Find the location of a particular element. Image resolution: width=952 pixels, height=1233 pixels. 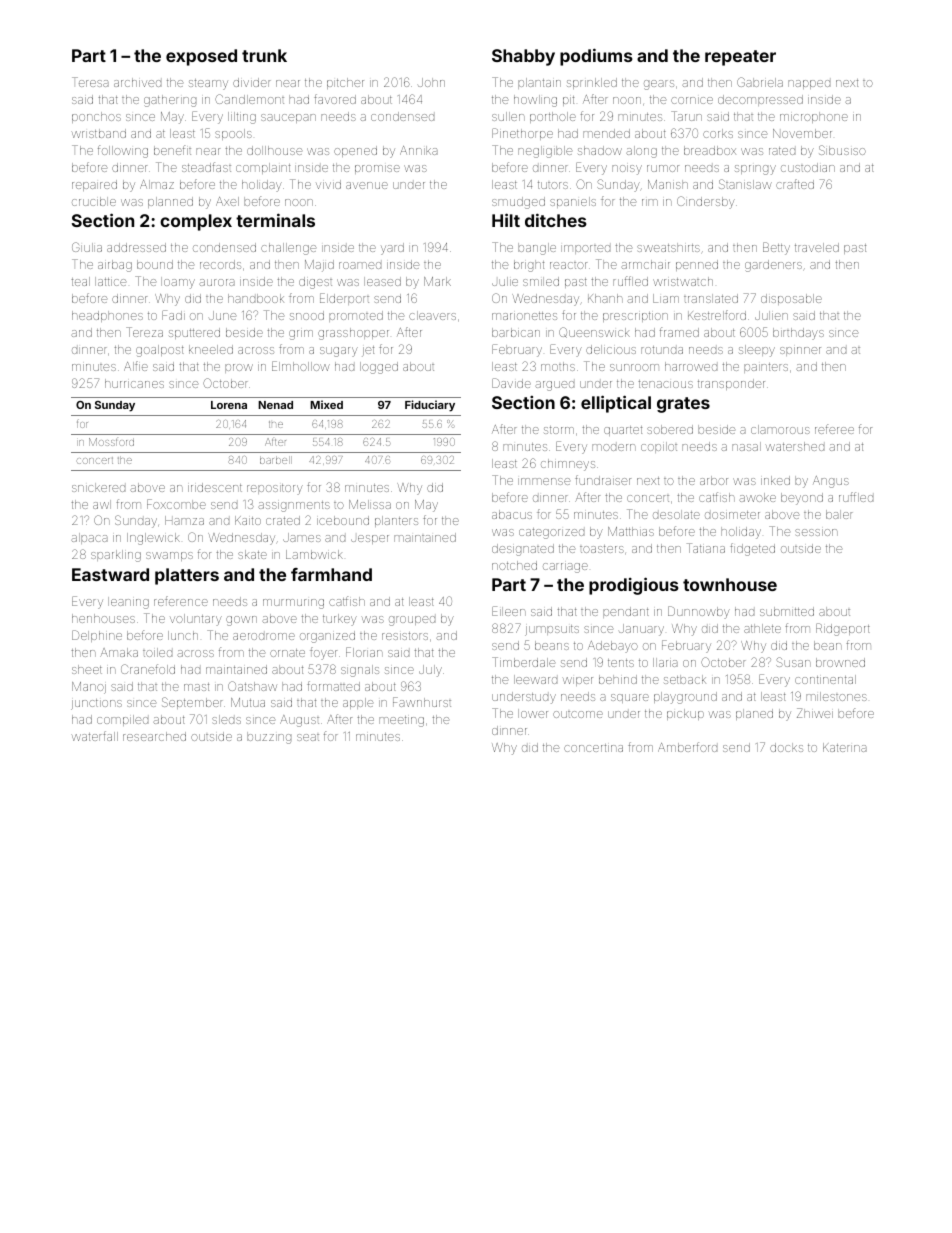

terminals is located at coordinates (275, 220).
